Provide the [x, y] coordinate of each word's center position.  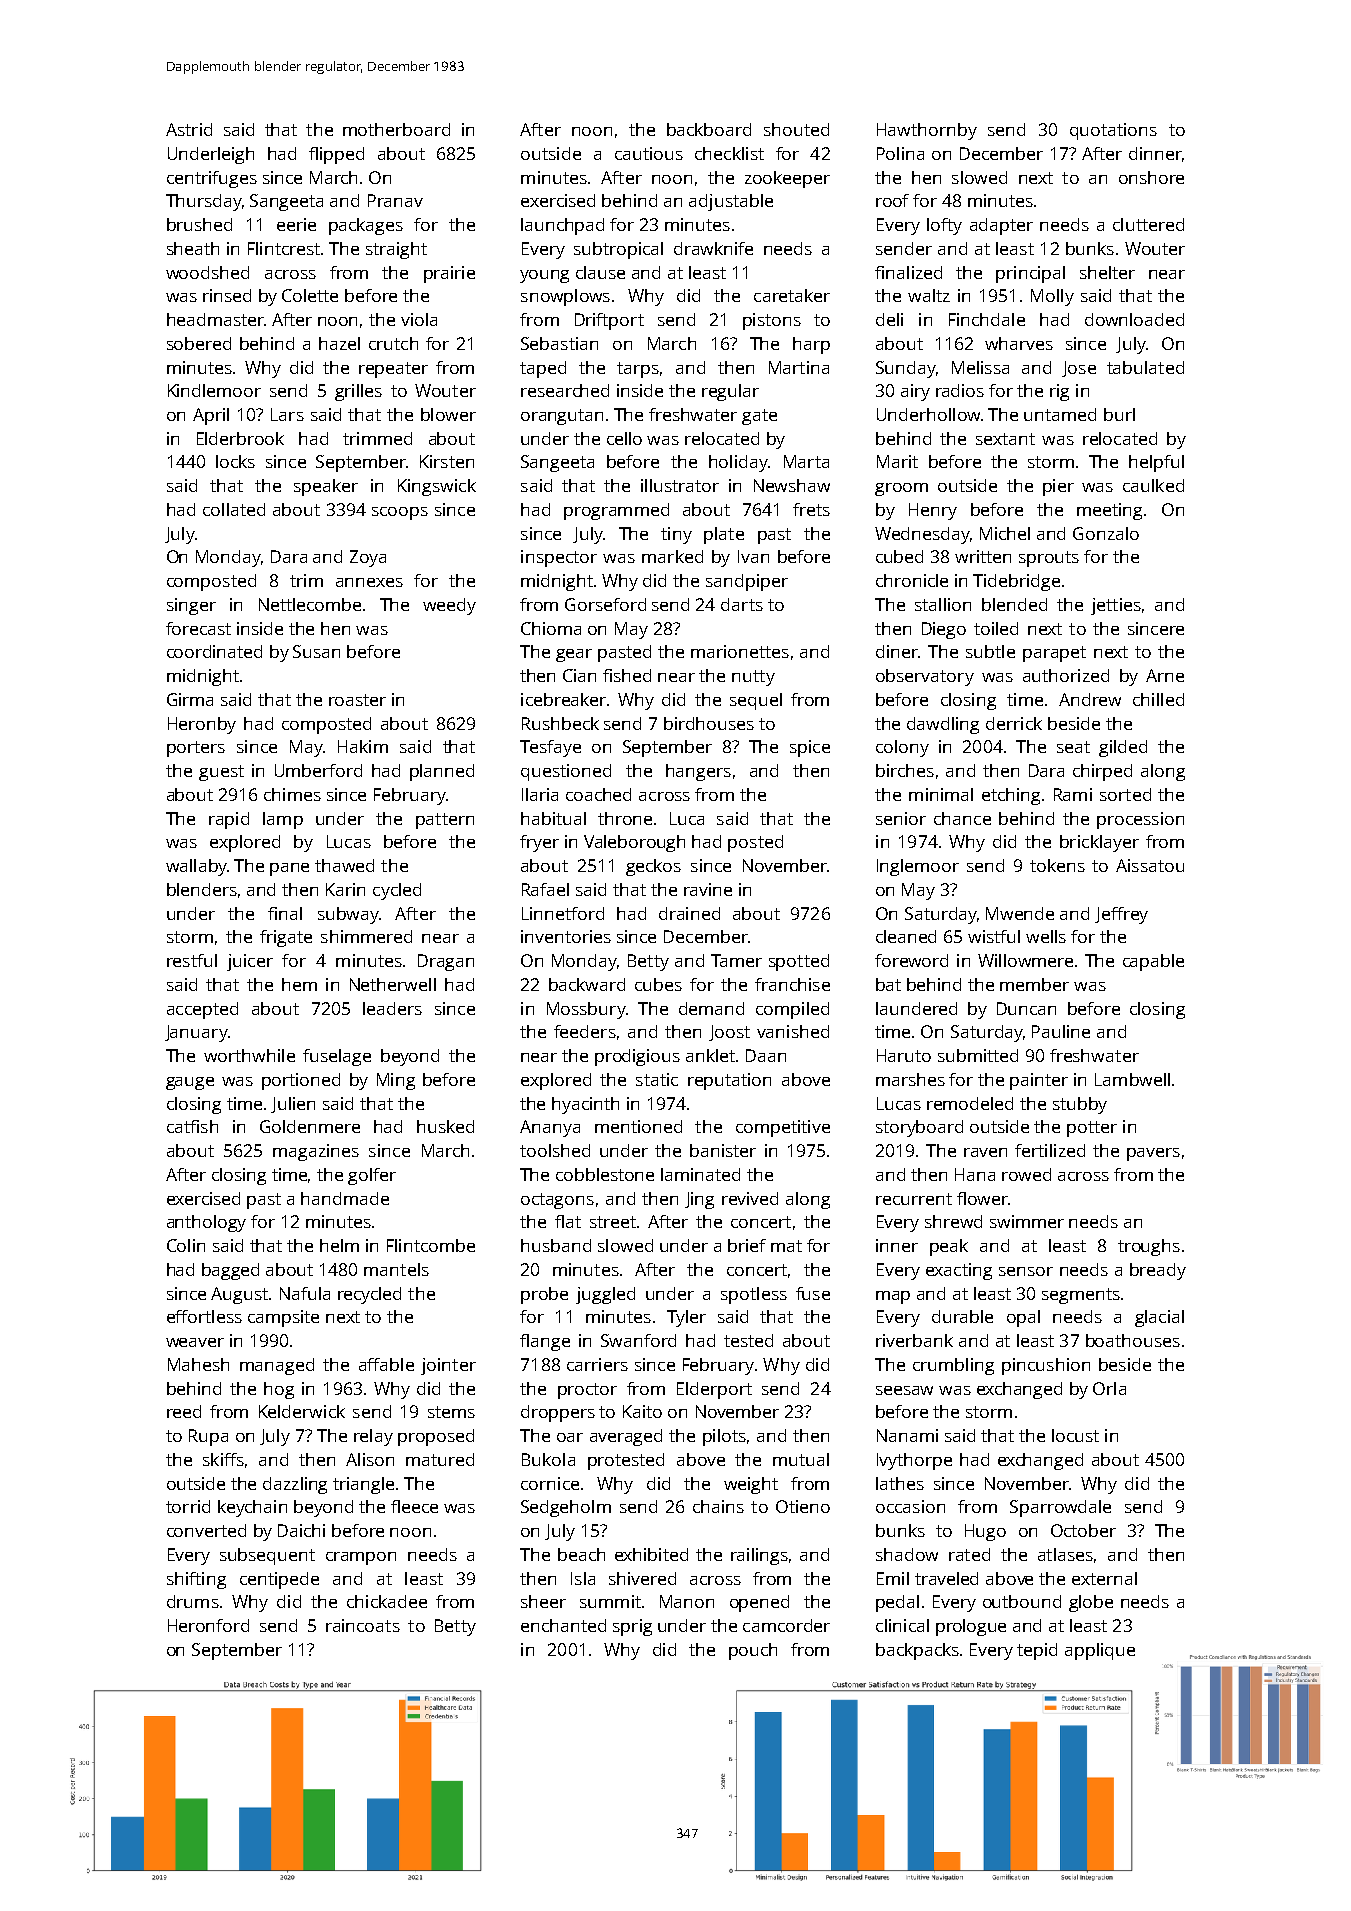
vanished [793, 1031]
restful [192, 960]
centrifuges [212, 179]
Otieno [803, 1506]
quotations [1113, 131]
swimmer [1027, 1221]
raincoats [363, 1625]
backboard [709, 129]
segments [1081, 1296]
